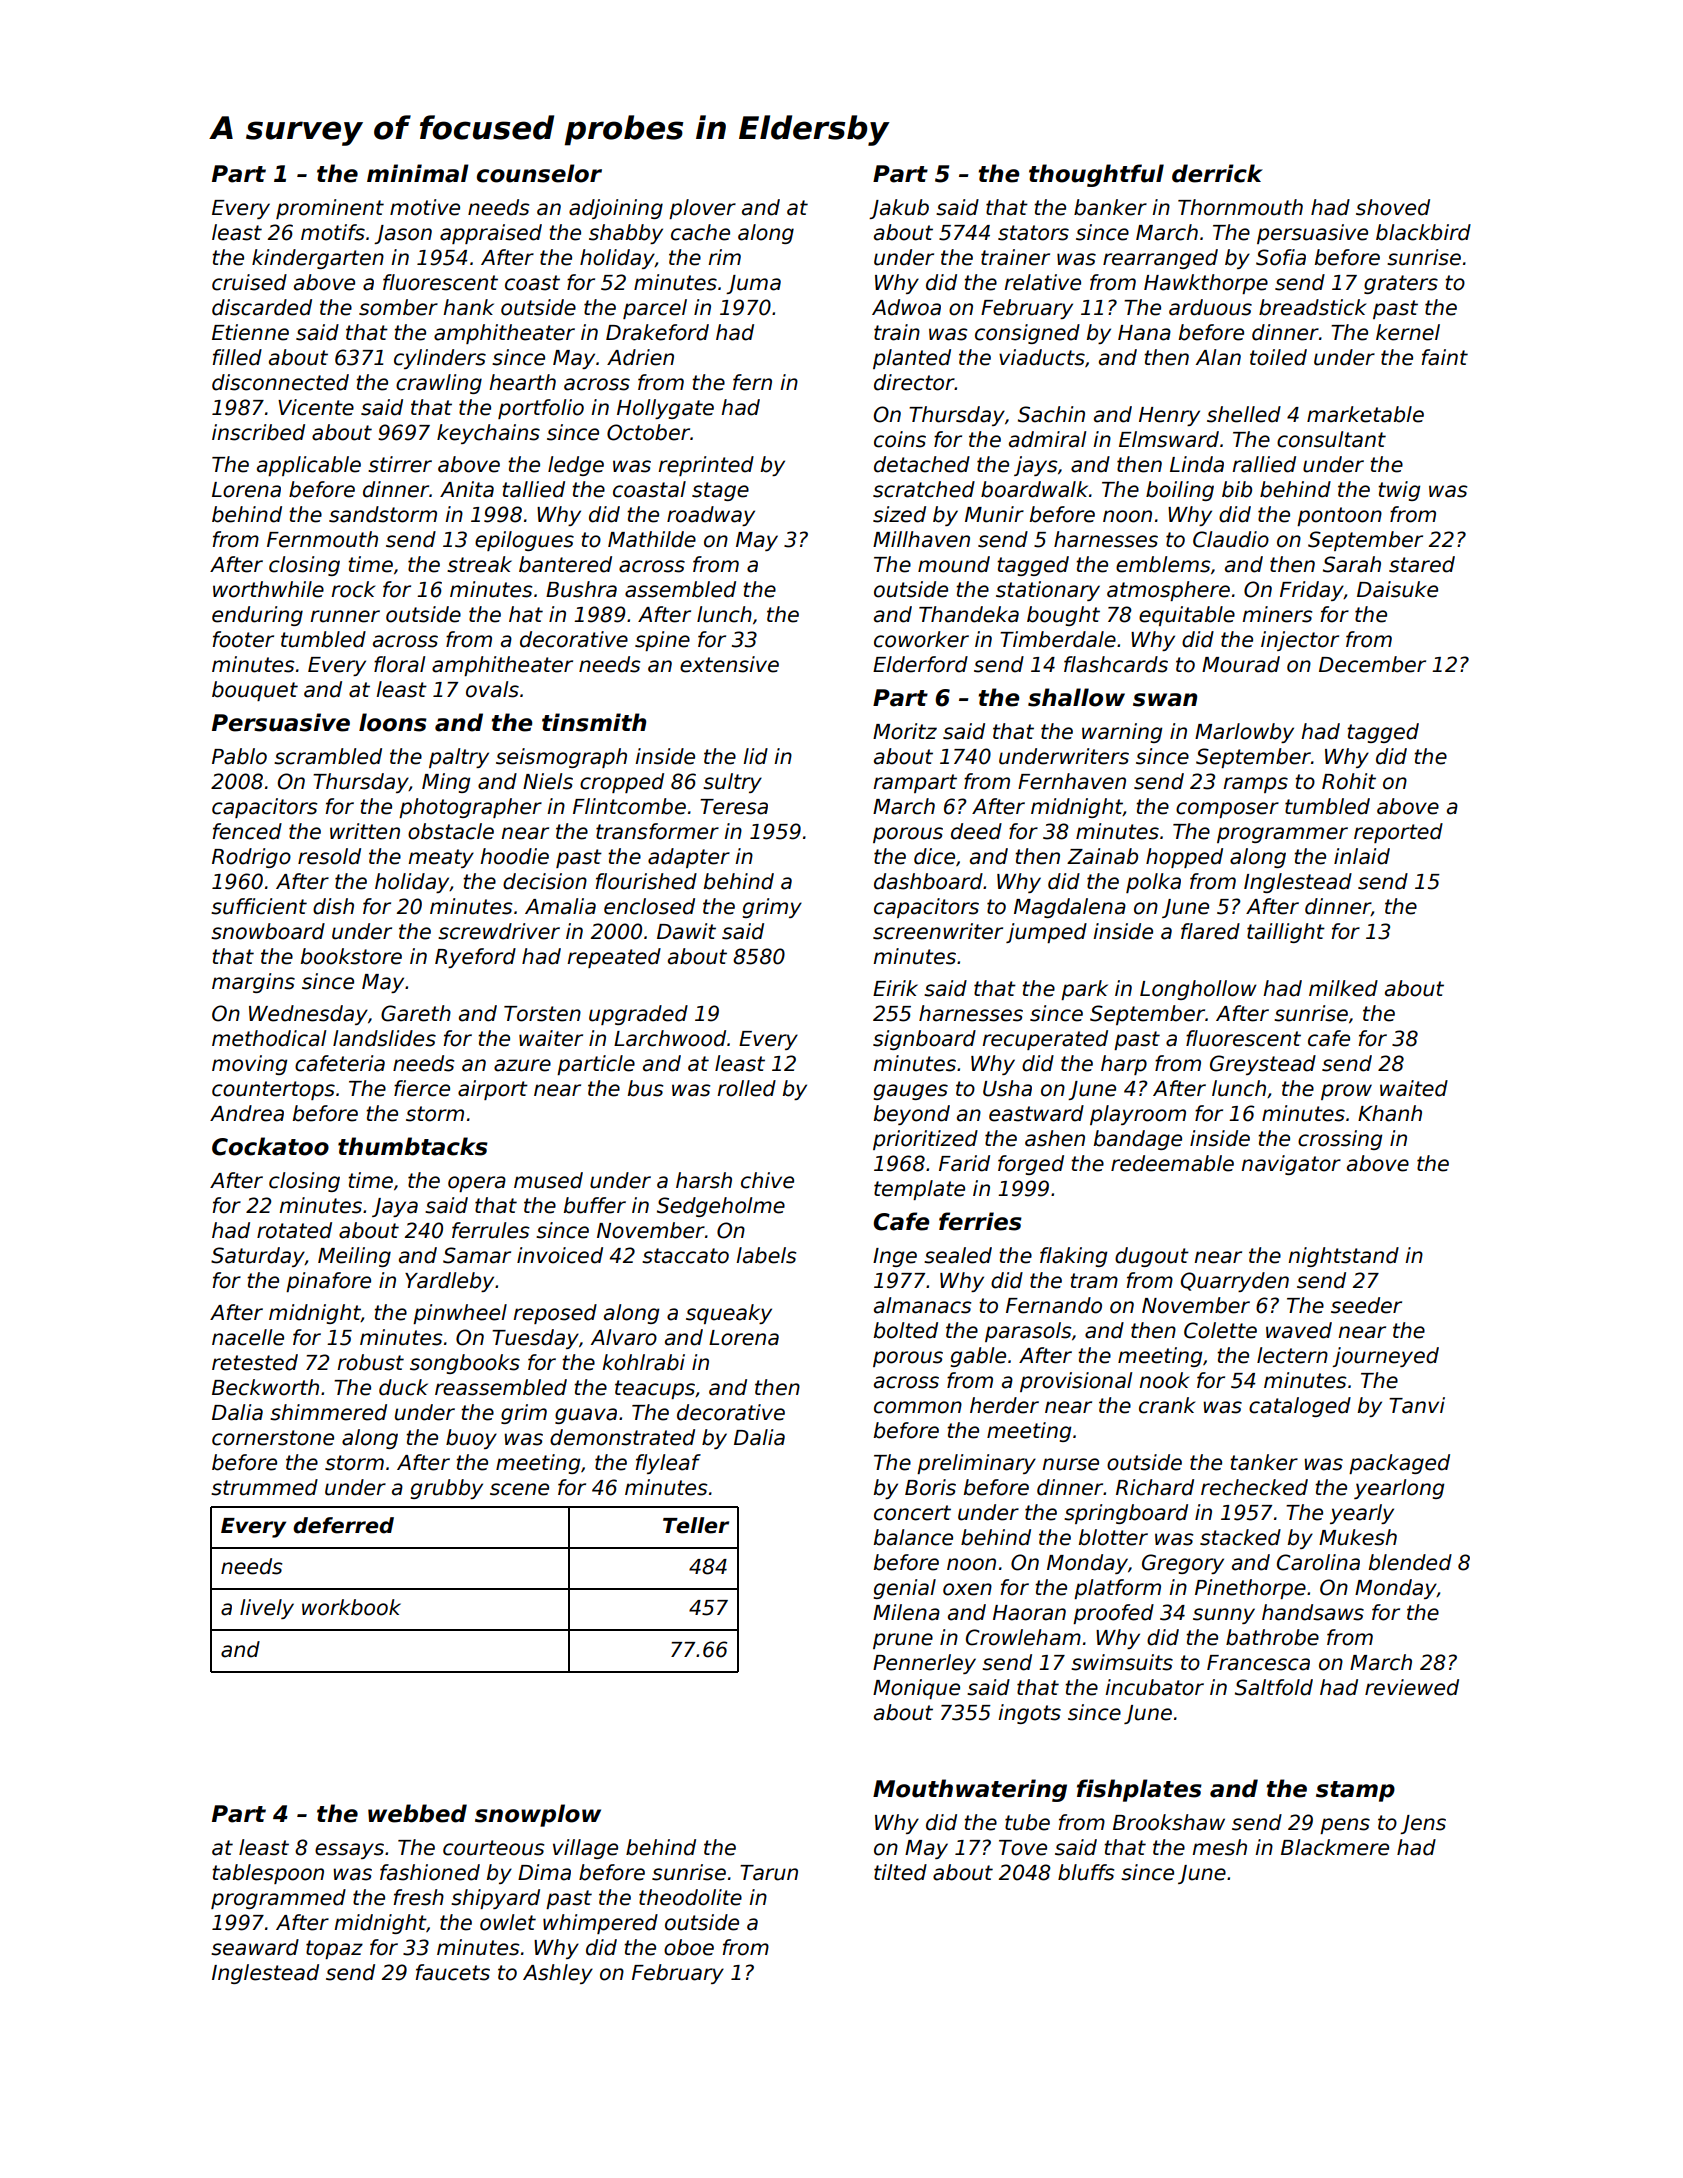  I want to click on prow, so click(1346, 1092).
